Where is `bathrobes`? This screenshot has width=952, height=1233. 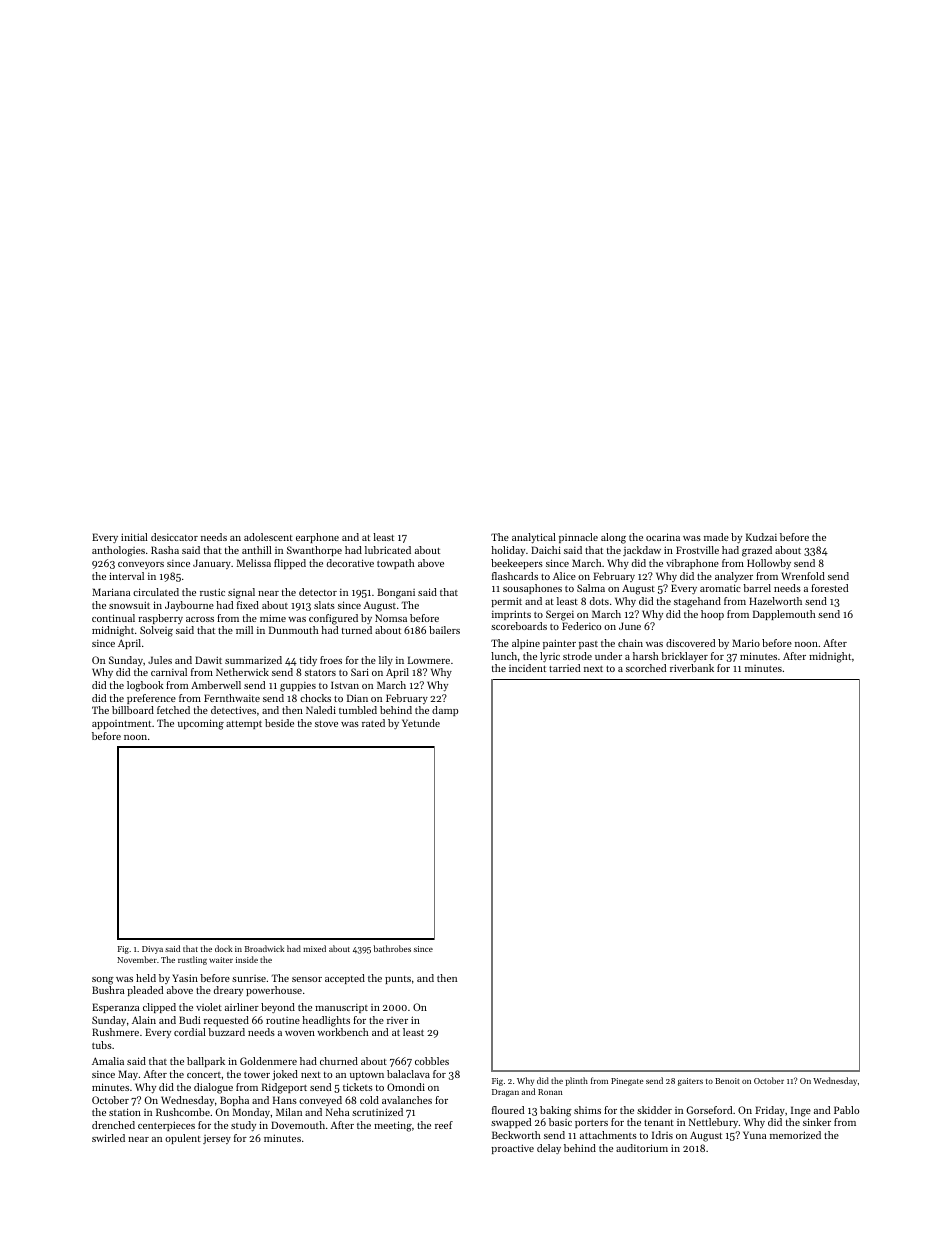 bathrobes is located at coordinates (392, 948).
